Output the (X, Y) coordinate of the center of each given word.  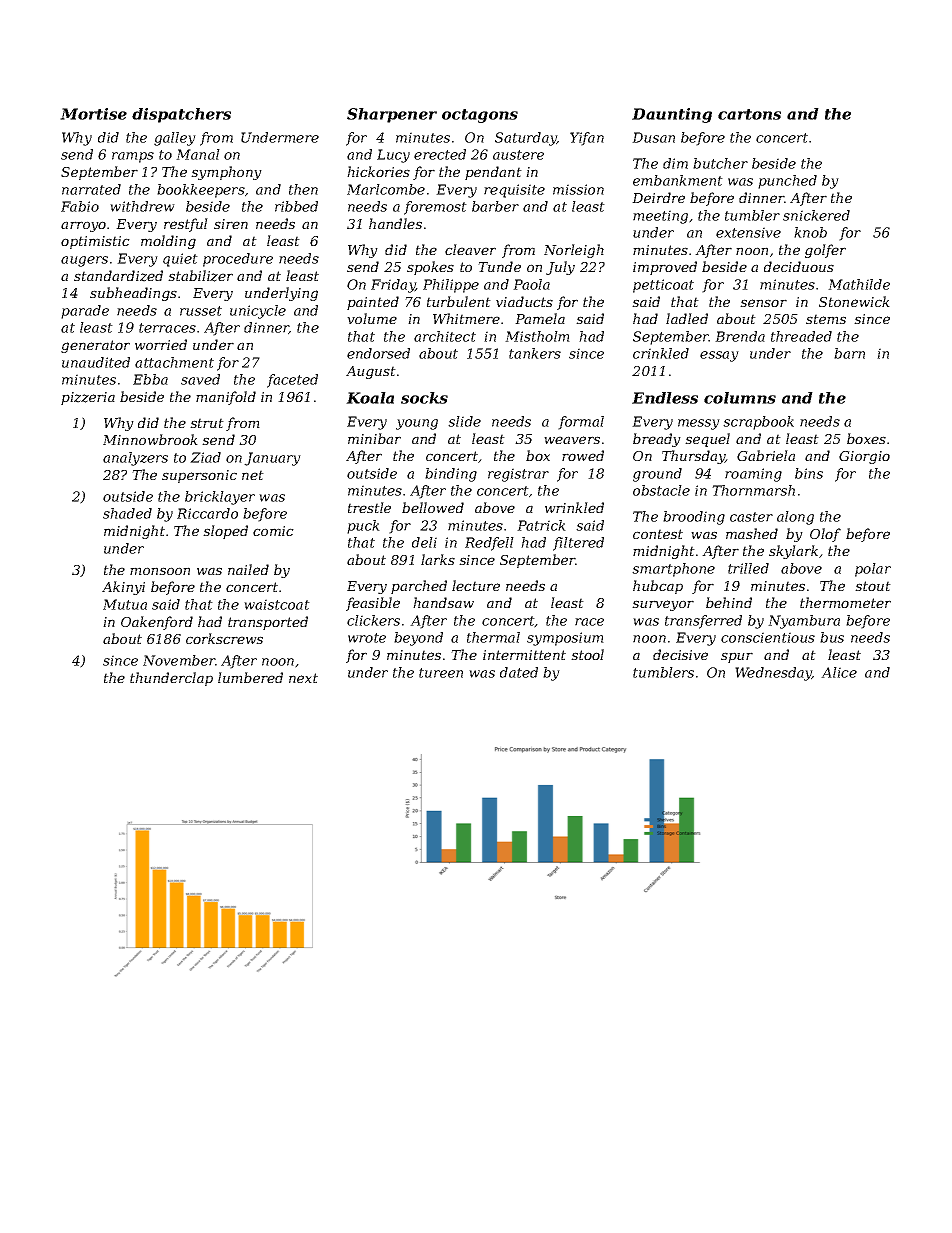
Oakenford (157, 623)
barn (849, 353)
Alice (839, 672)
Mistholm (537, 336)
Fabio (80, 206)
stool (587, 654)
